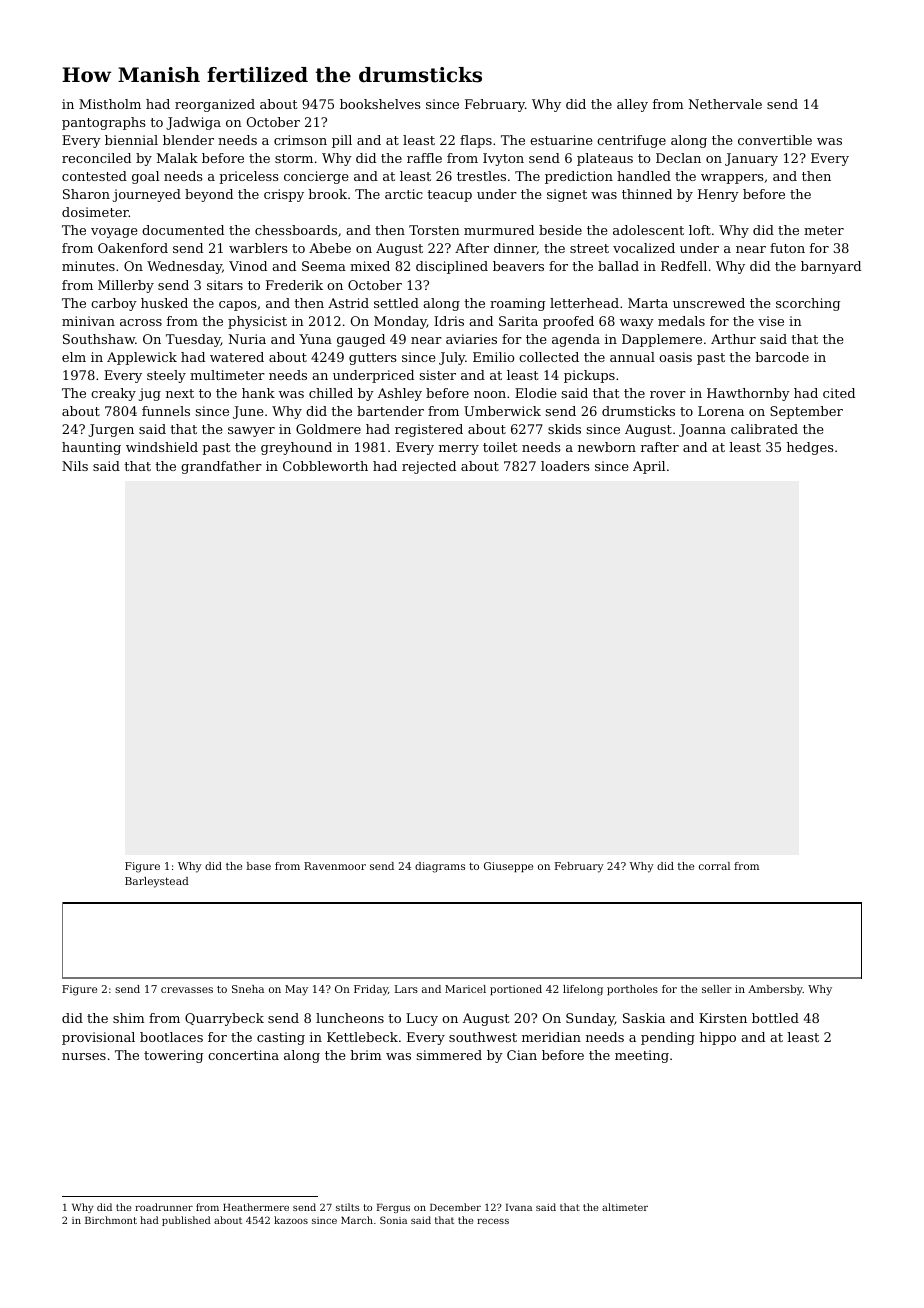 Image resolution: width=924 pixels, height=1308 pixels. I want to click on diagrams, so click(440, 867).
